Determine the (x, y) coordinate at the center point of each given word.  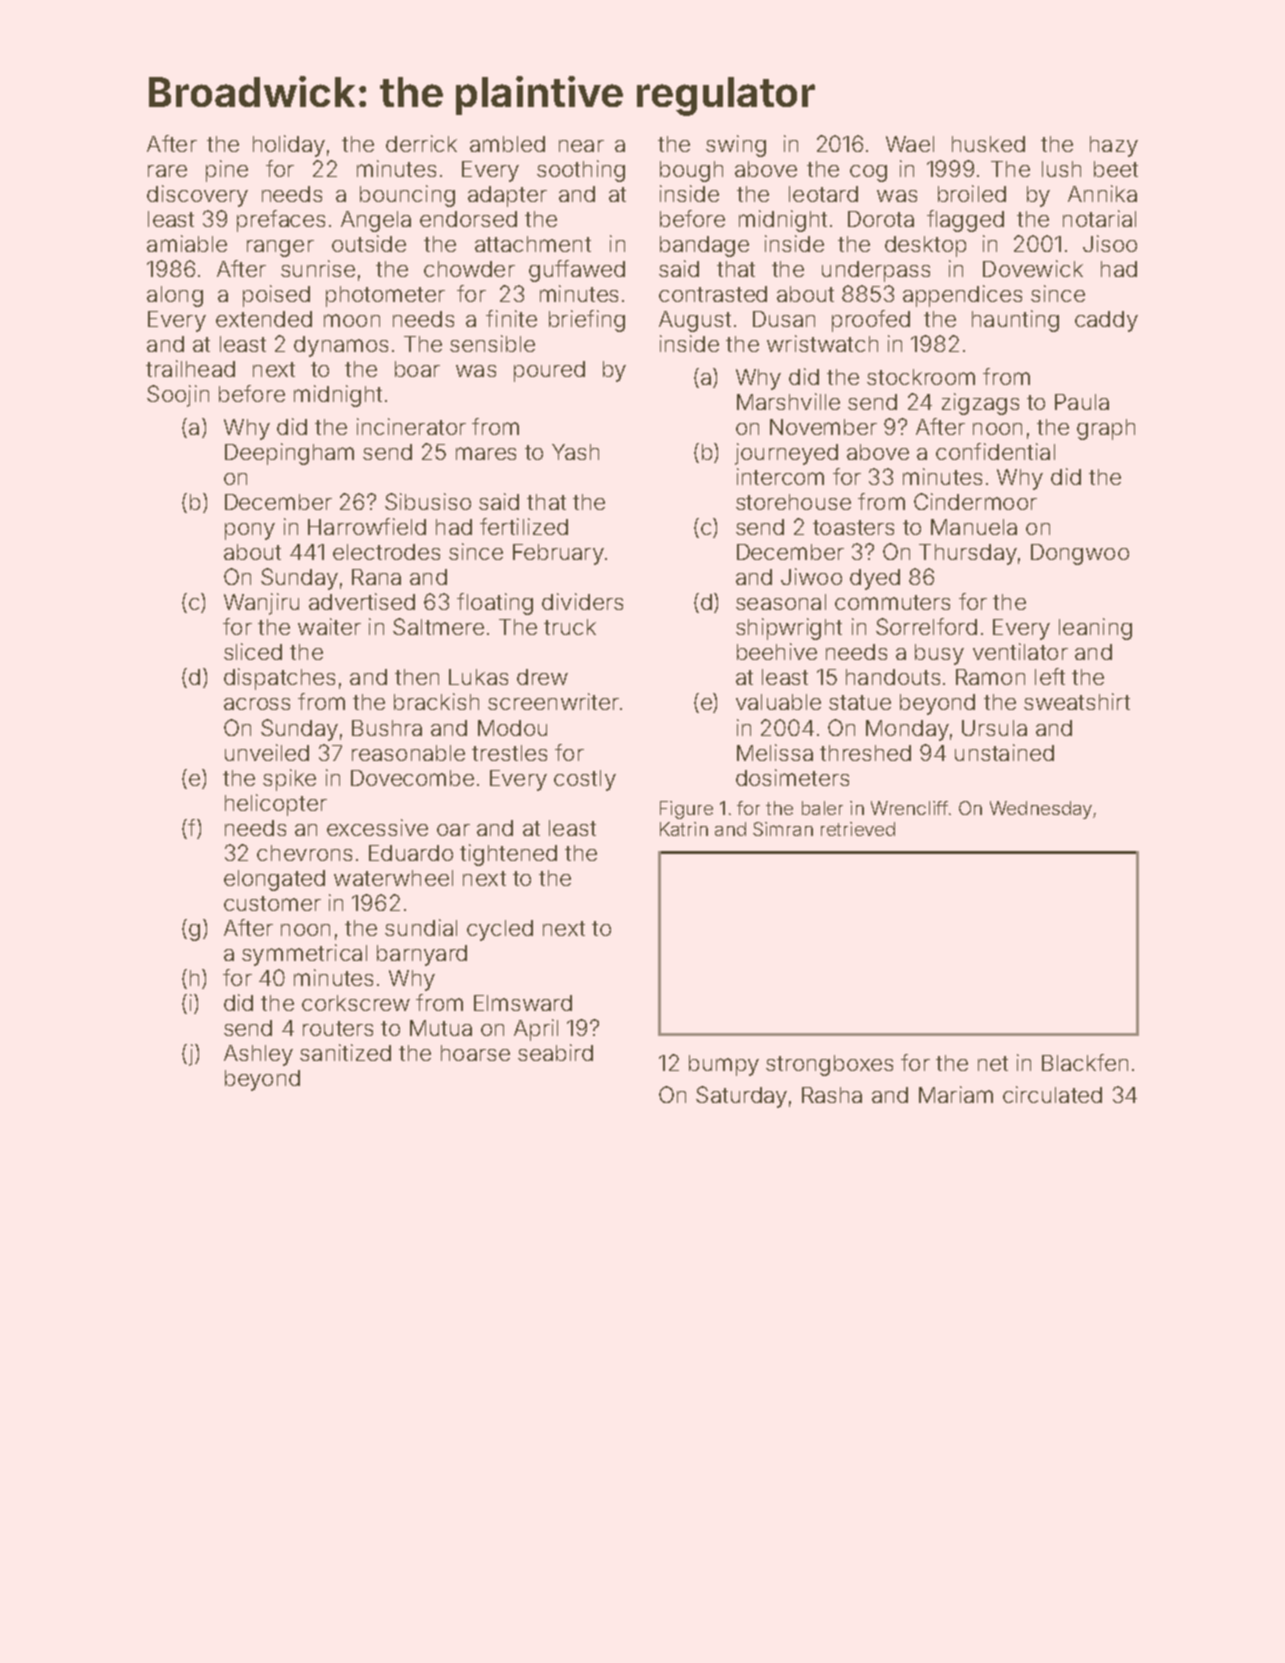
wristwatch (822, 343)
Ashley (258, 1055)
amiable (187, 243)
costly (585, 780)
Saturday (741, 1097)
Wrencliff (909, 808)
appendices (962, 296)
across (257, 704)
